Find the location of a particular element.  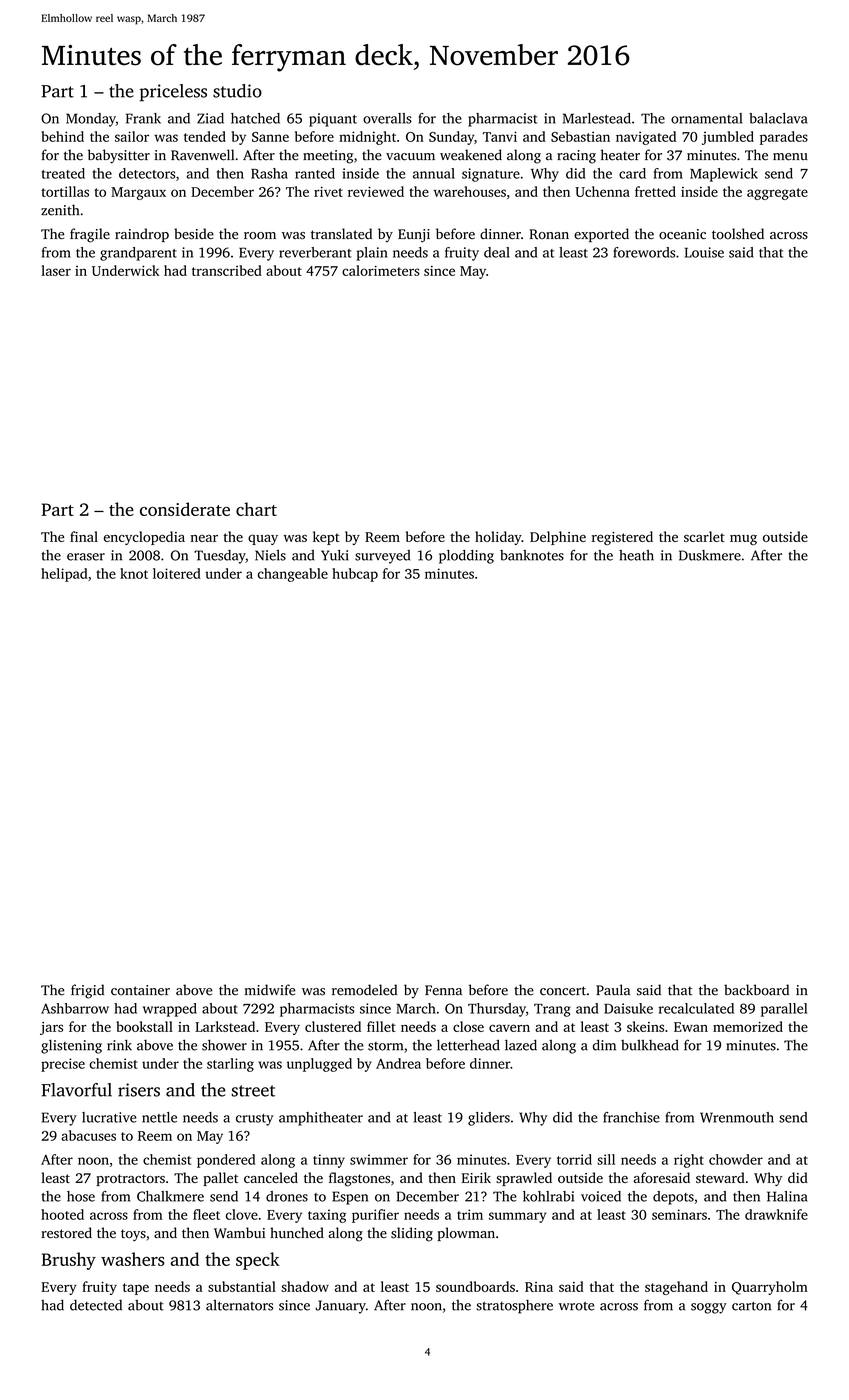

loitered is located at coordinates (177, 573).
